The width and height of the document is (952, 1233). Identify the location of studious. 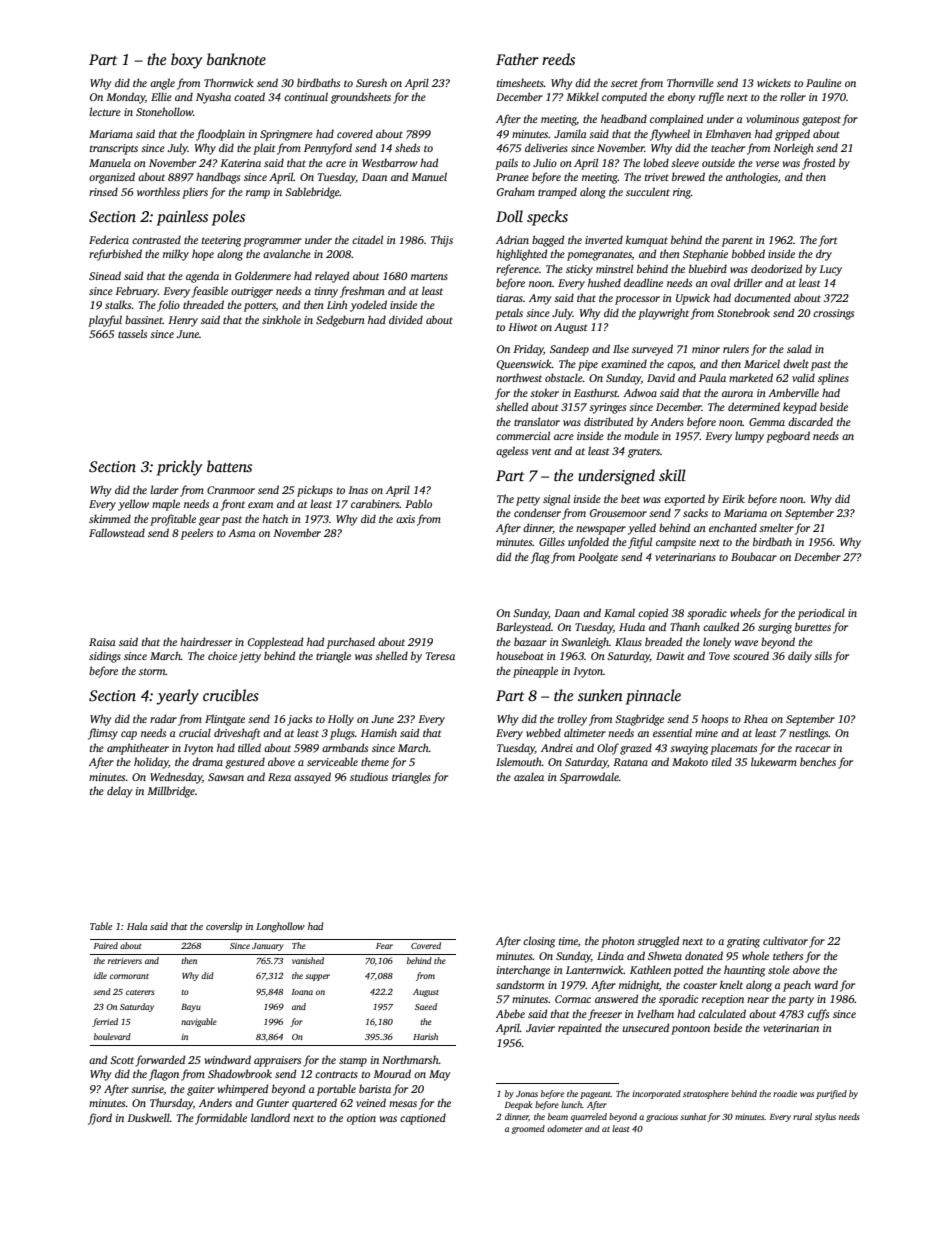
(369, 776).
